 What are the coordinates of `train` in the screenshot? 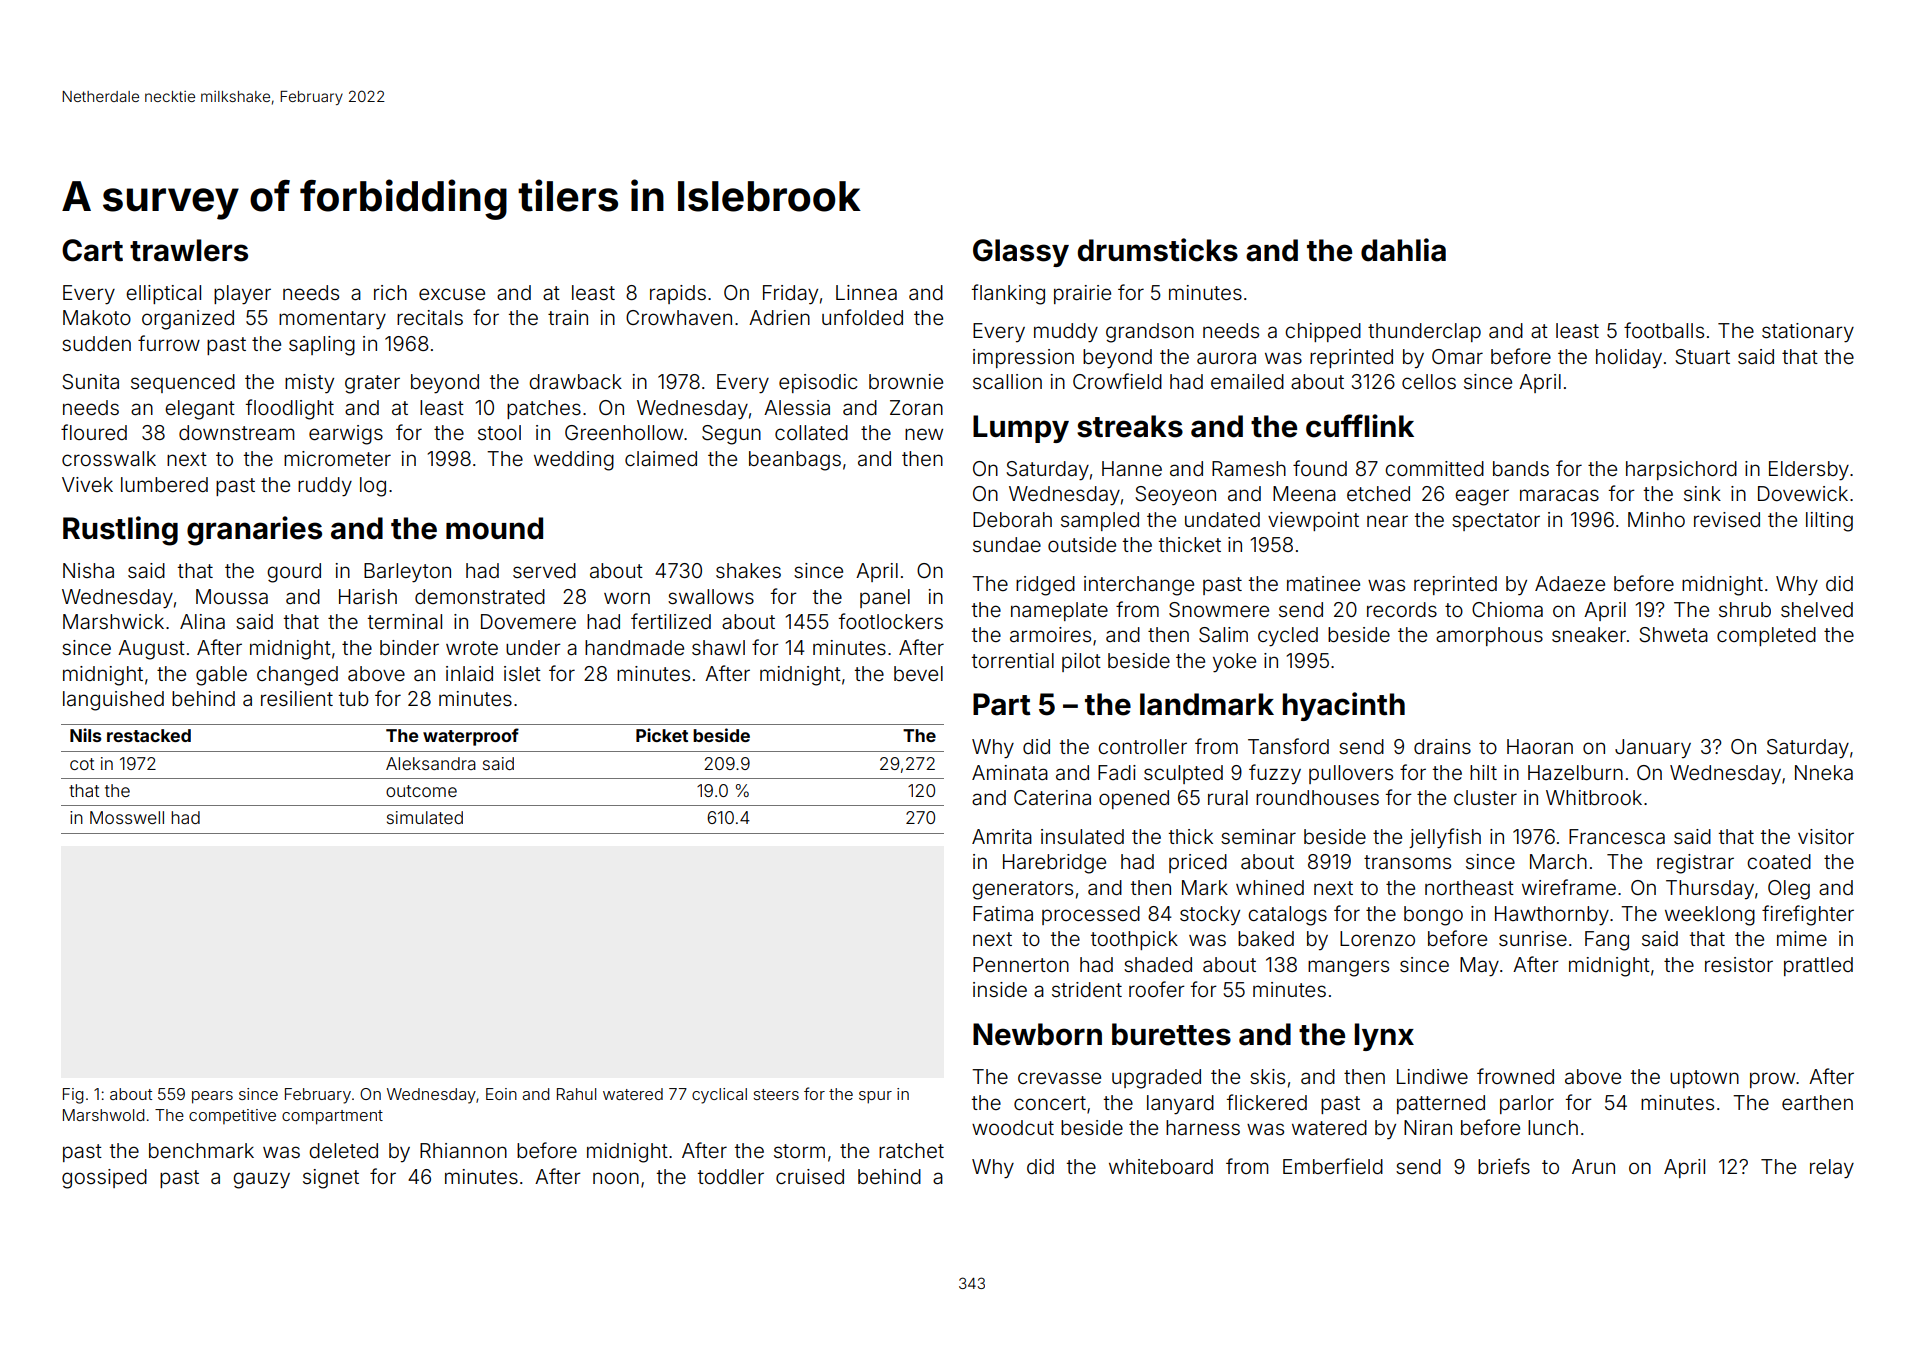 It's located at (568, 317).
